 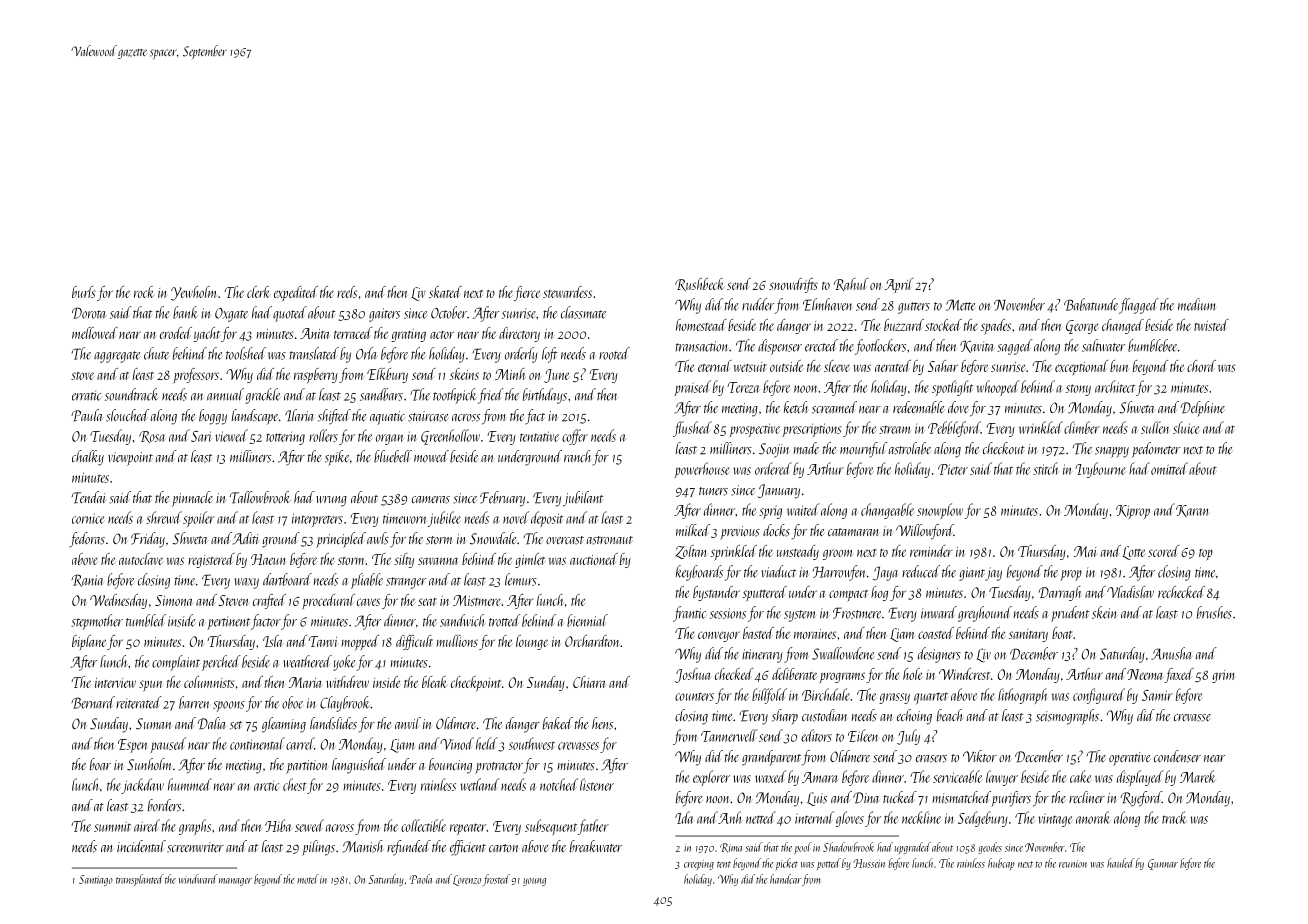 What do you see at coordinates (341, 540) in the image?
I see `principled` at bounding box center [341, 540].
